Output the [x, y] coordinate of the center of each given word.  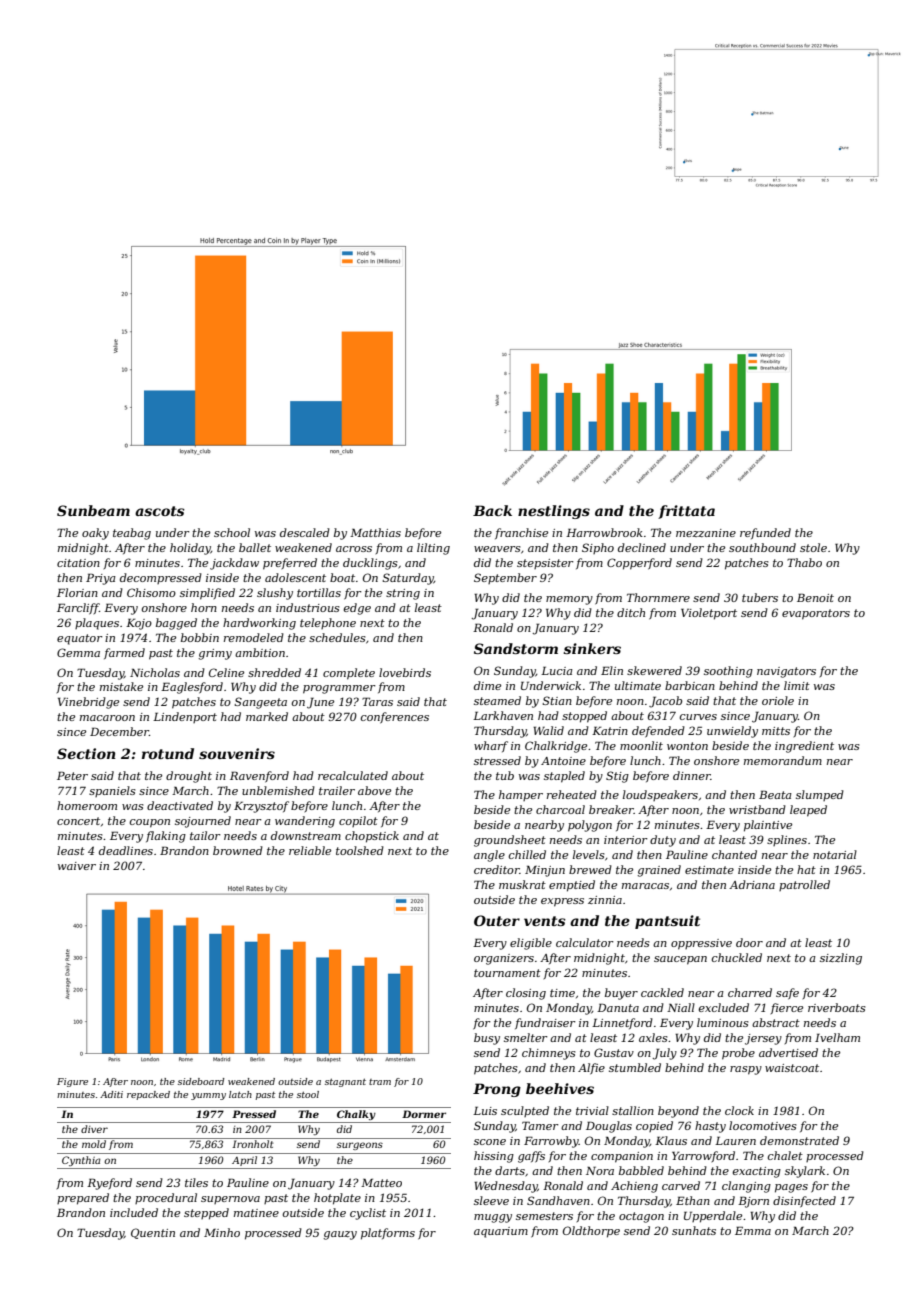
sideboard [201, 1081]
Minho [222, 1232]
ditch [631, 612]
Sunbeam [93, 510]
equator [80, 639]
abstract [776, 1022]
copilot [358, 821]
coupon [150, 823]
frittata [686, 512]
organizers [504, 959]
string [403, 594]
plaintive [768, 826]
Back [492, 510]
